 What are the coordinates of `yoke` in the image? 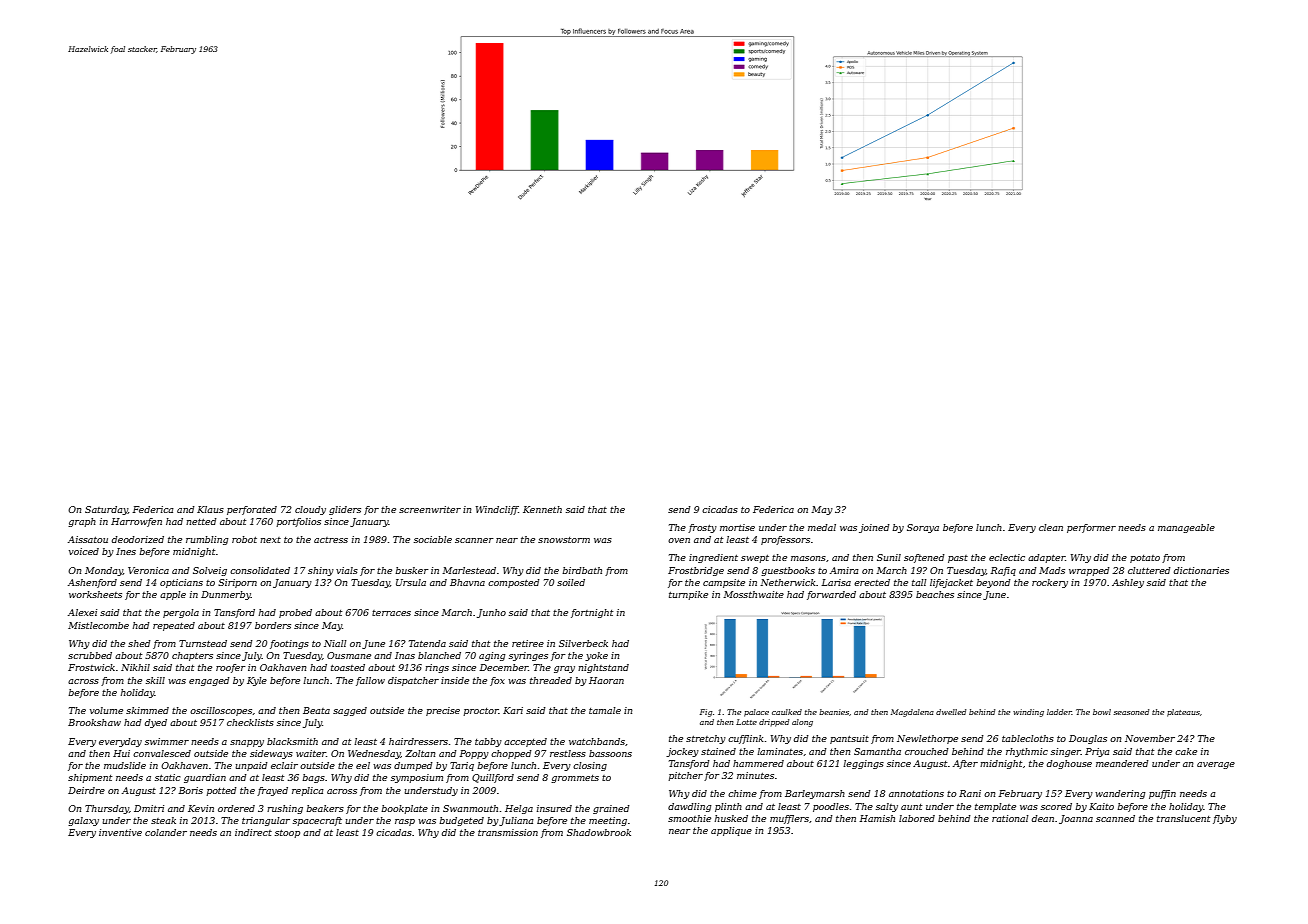 It's located at (596, 656).
